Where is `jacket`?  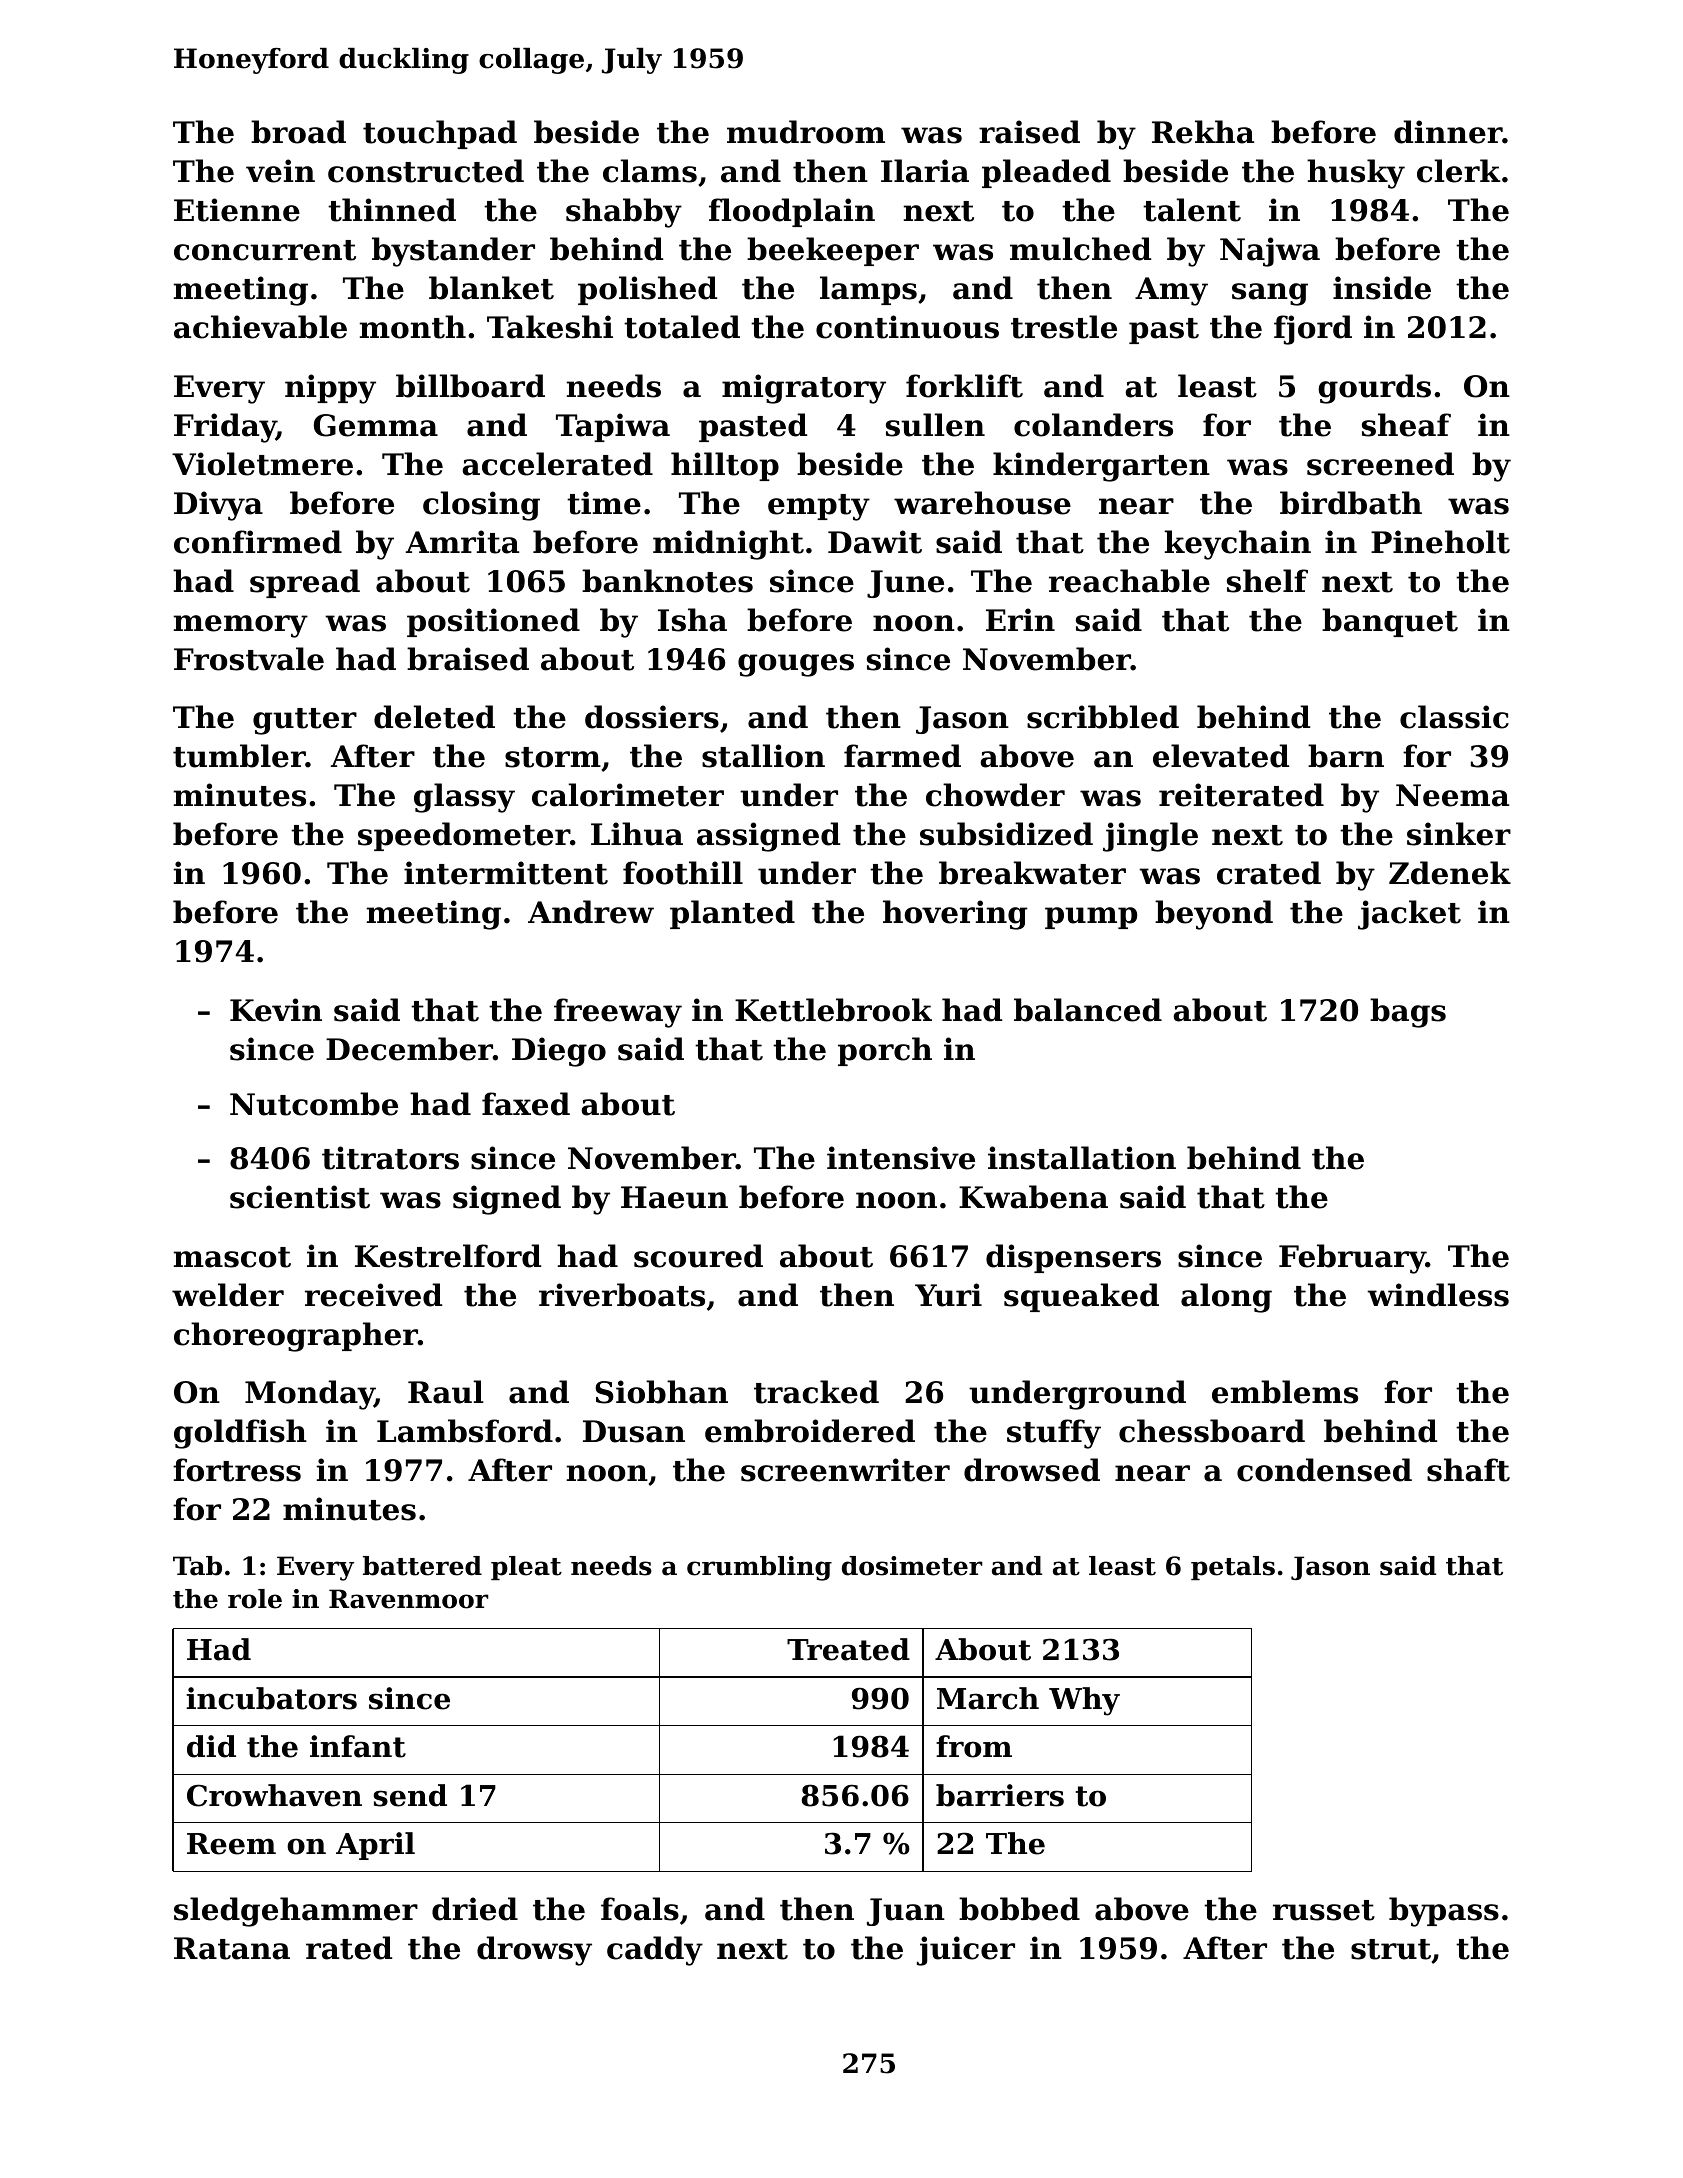 jacket is located at coordinates (1409, 915).
